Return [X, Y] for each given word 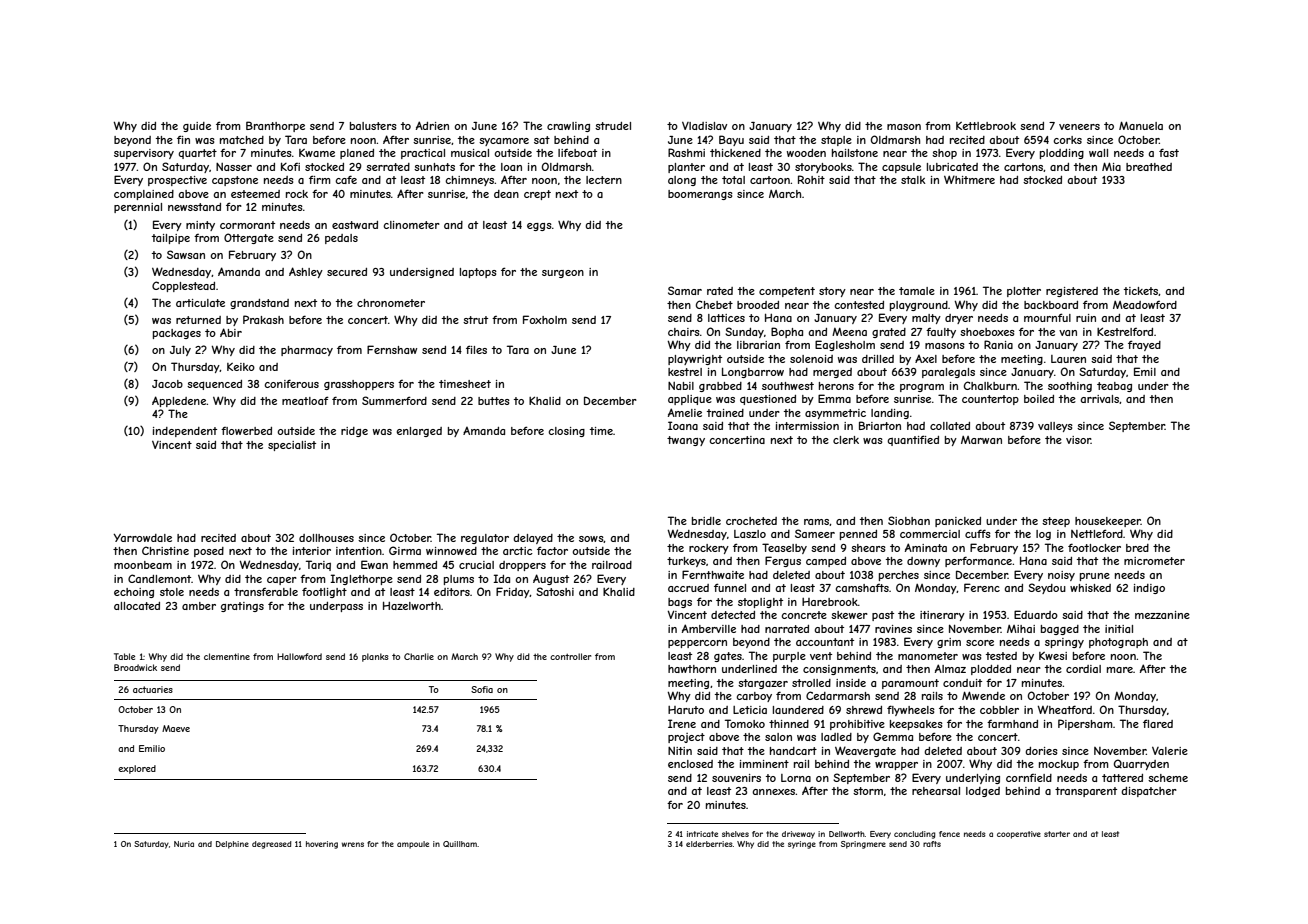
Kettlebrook [986, 126]
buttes [494, 401]
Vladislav [704, 126]
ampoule [413, 845]
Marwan [981, 440]
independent [185, 432]
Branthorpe [275, 126]
